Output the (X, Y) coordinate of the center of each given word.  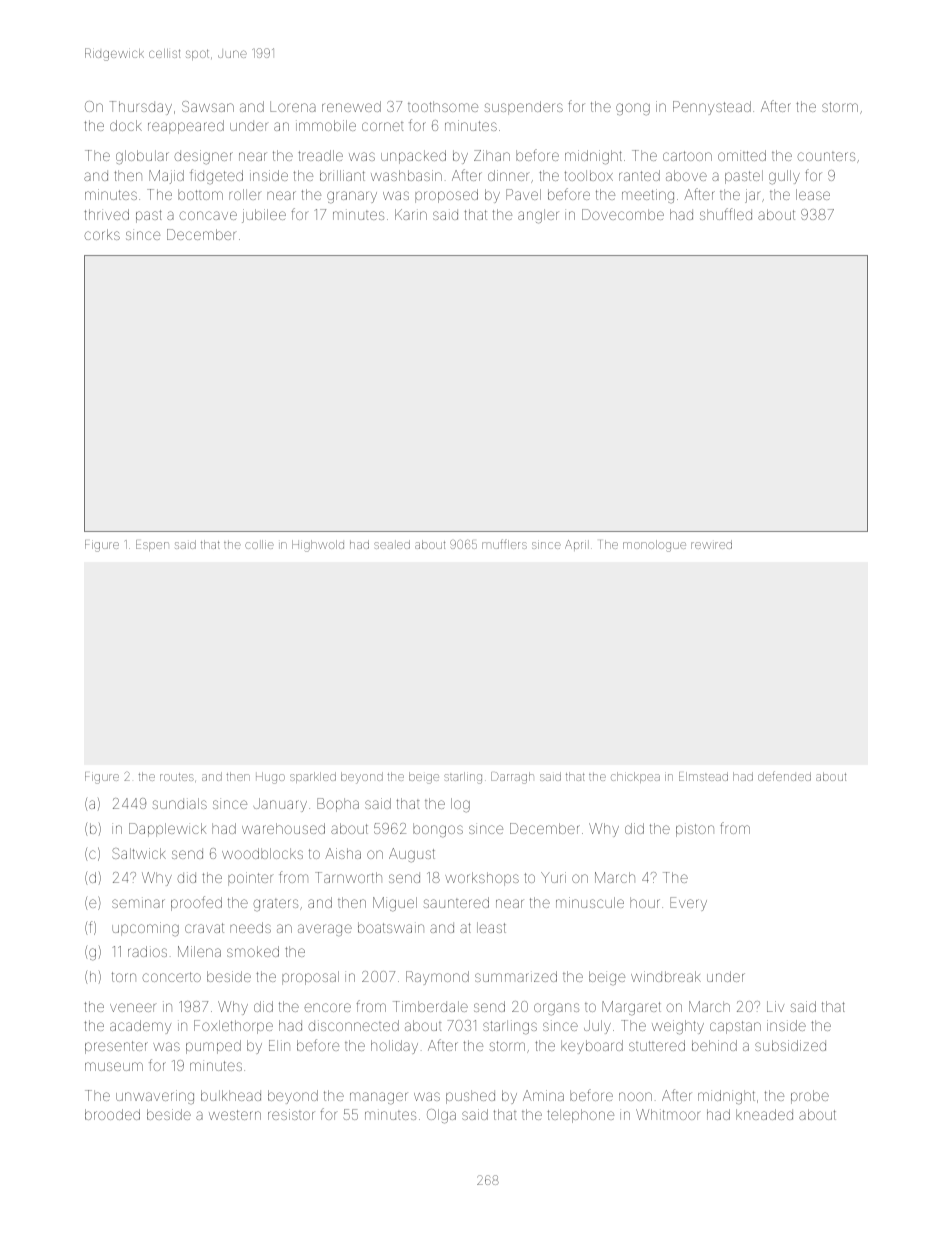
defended (784, 776)
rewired (711, 544)
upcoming (145, 929)
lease (813, 194)
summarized (516, 976)
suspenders (523, 108)
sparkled (313, 777)
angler (538, 216)
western (235, 1115)
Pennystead (712, 108)
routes (177, 777)
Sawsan (208, 106)
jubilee (264, 216)
